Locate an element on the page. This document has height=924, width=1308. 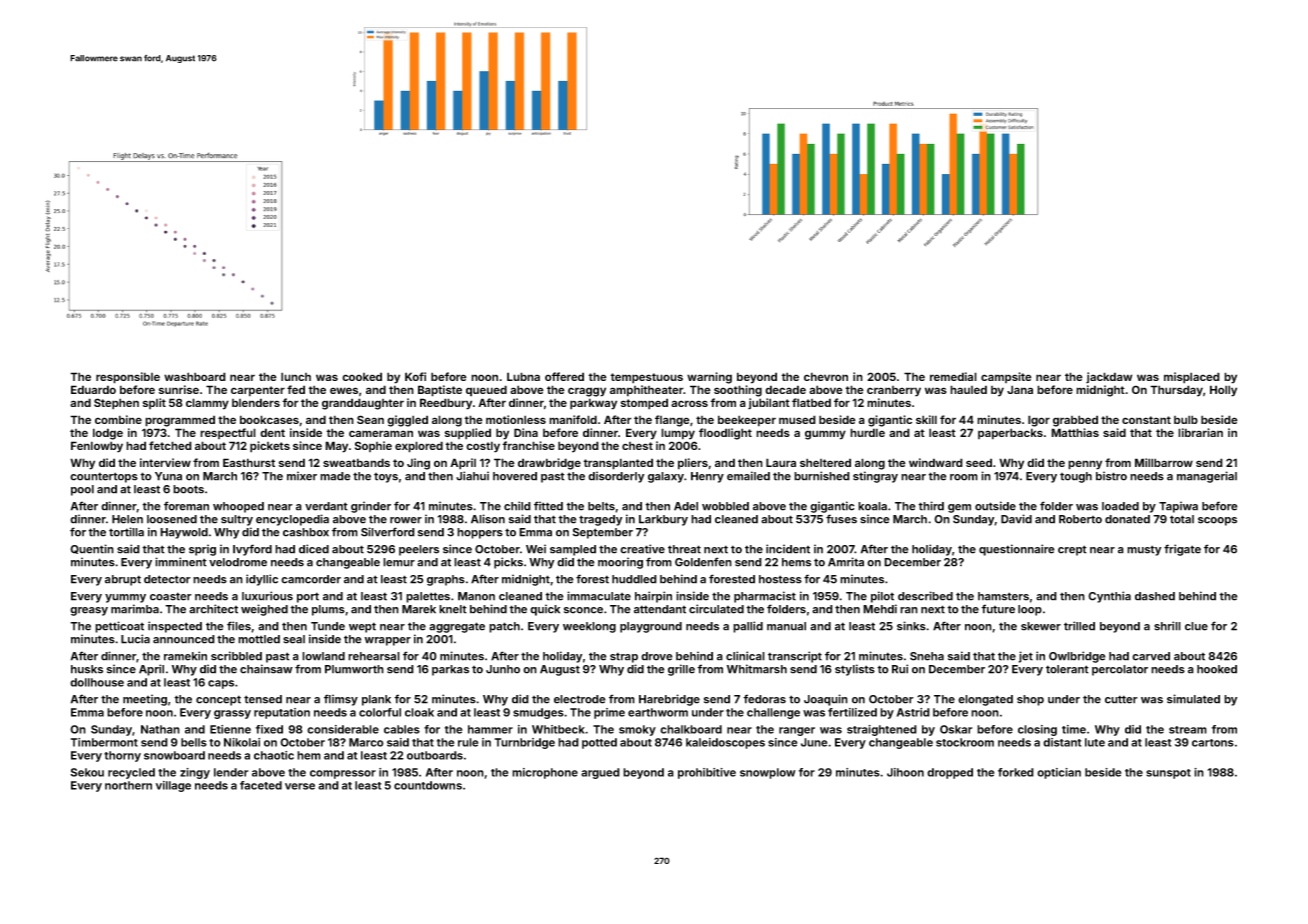
straightened is located at coordinates (882, 730).
